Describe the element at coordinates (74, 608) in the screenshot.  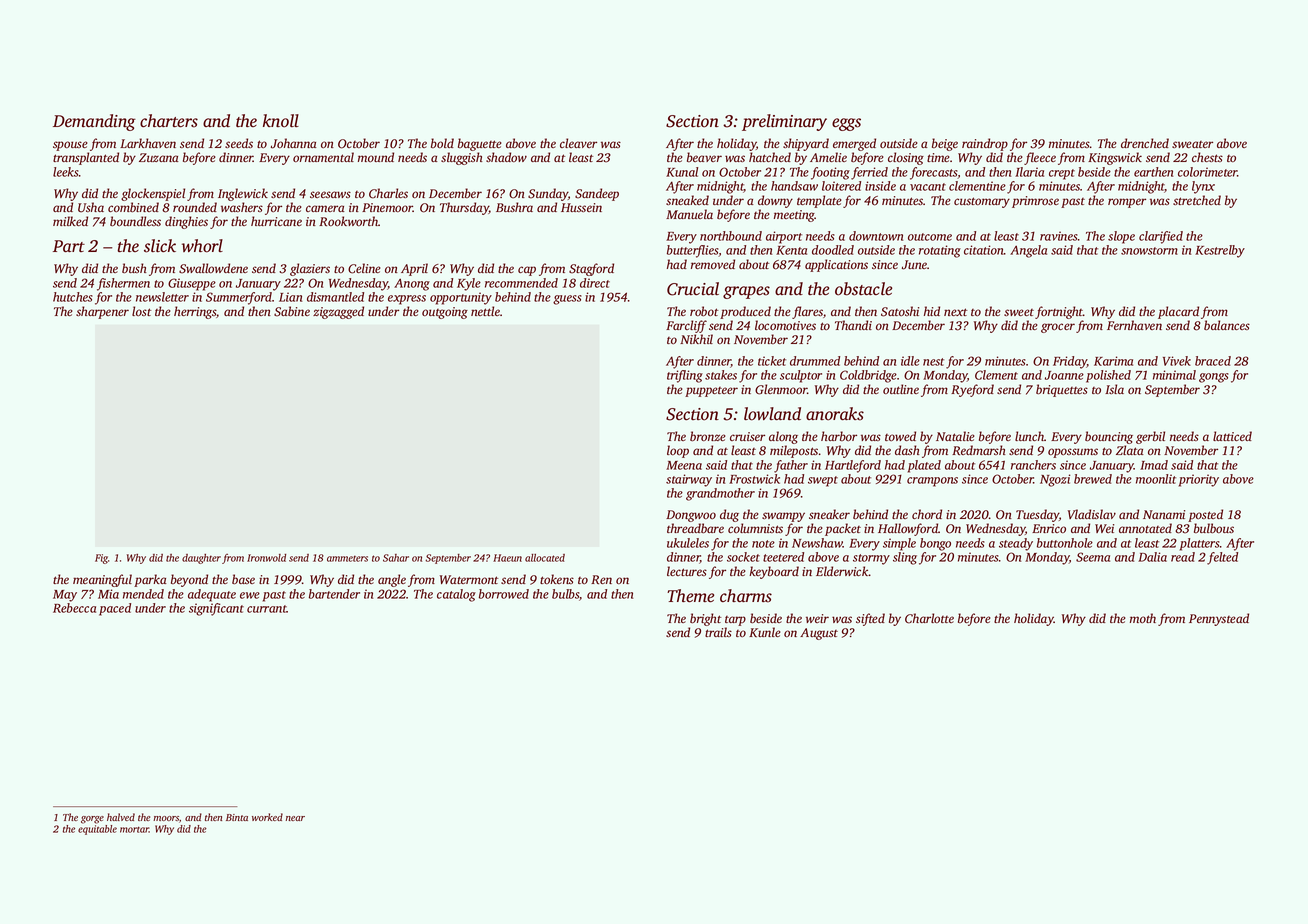
I see `Rebecca` at that location.
